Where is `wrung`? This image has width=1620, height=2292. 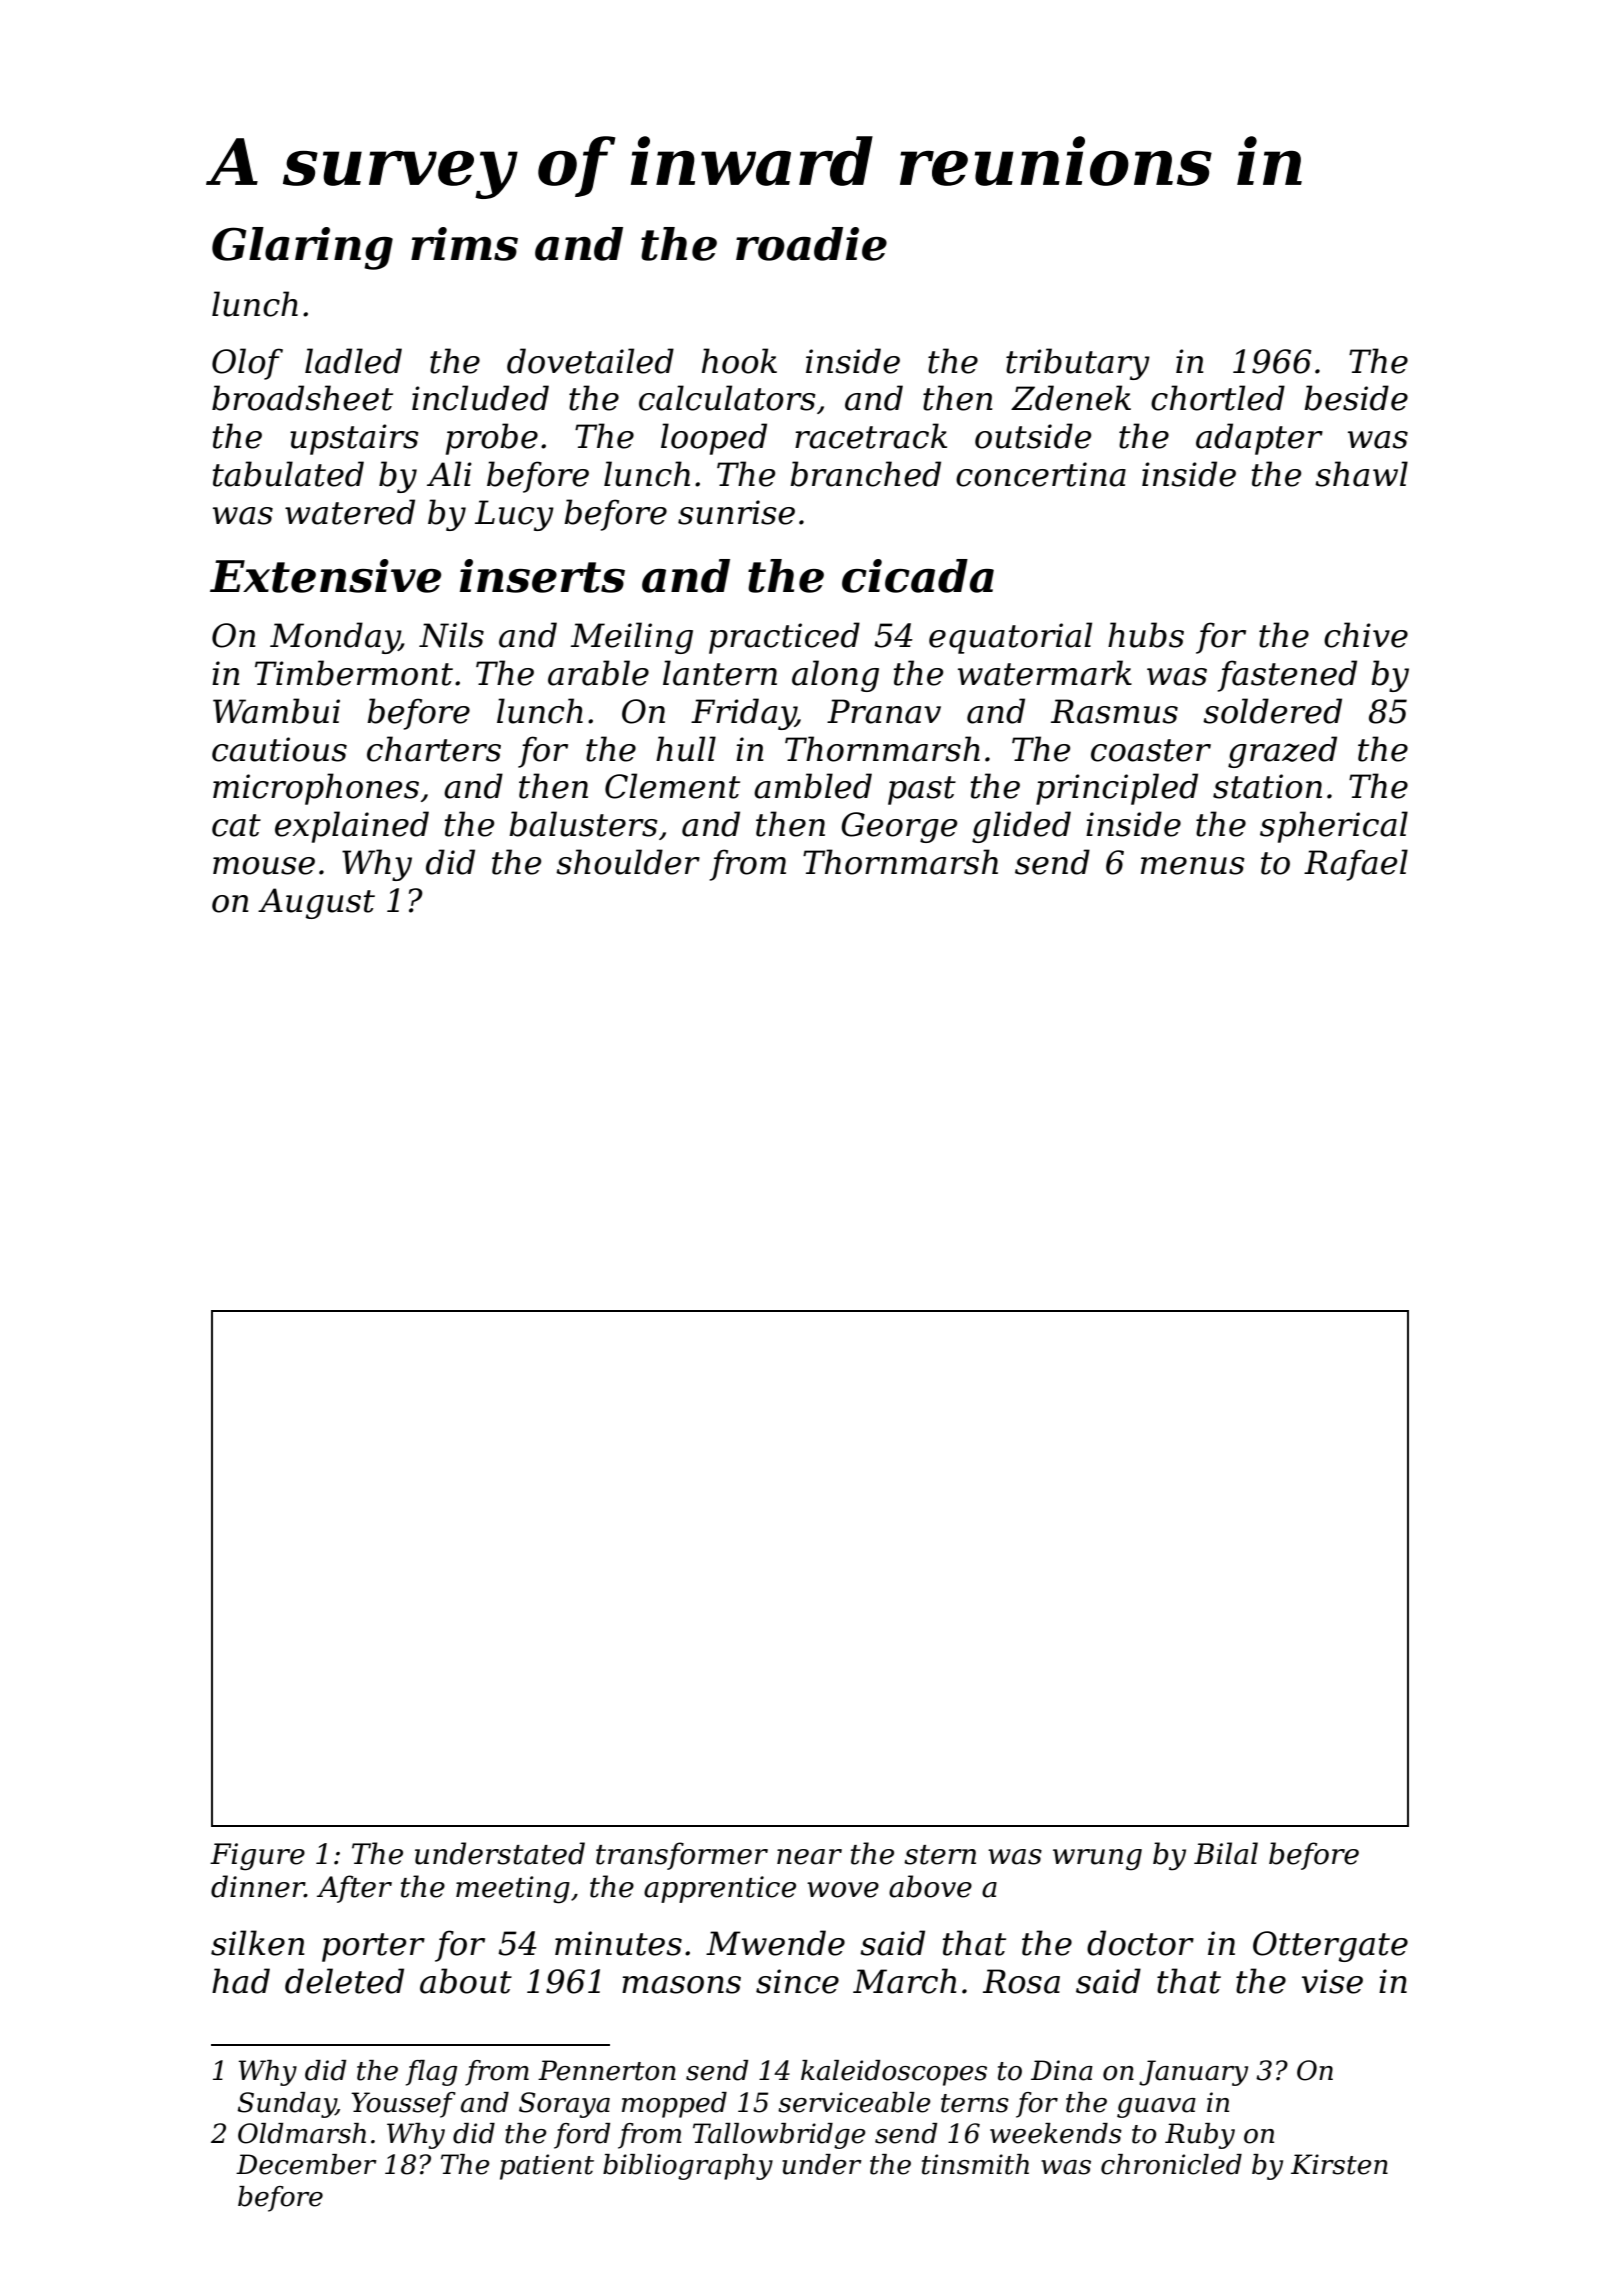 wrung is located at coordinates (1097, 1860).
